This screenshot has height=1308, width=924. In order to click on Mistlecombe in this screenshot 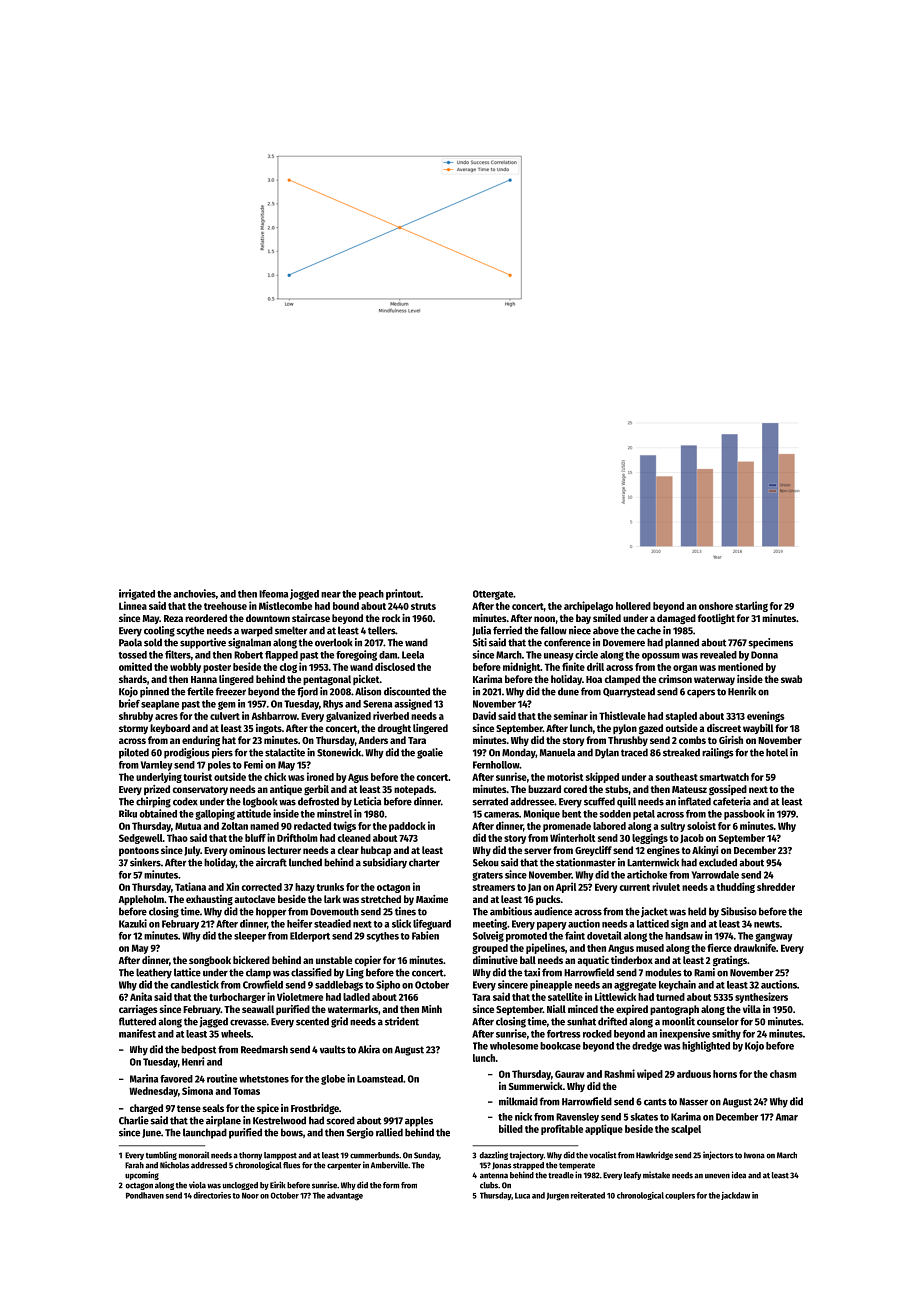, I will do `click(285, 605)`.
